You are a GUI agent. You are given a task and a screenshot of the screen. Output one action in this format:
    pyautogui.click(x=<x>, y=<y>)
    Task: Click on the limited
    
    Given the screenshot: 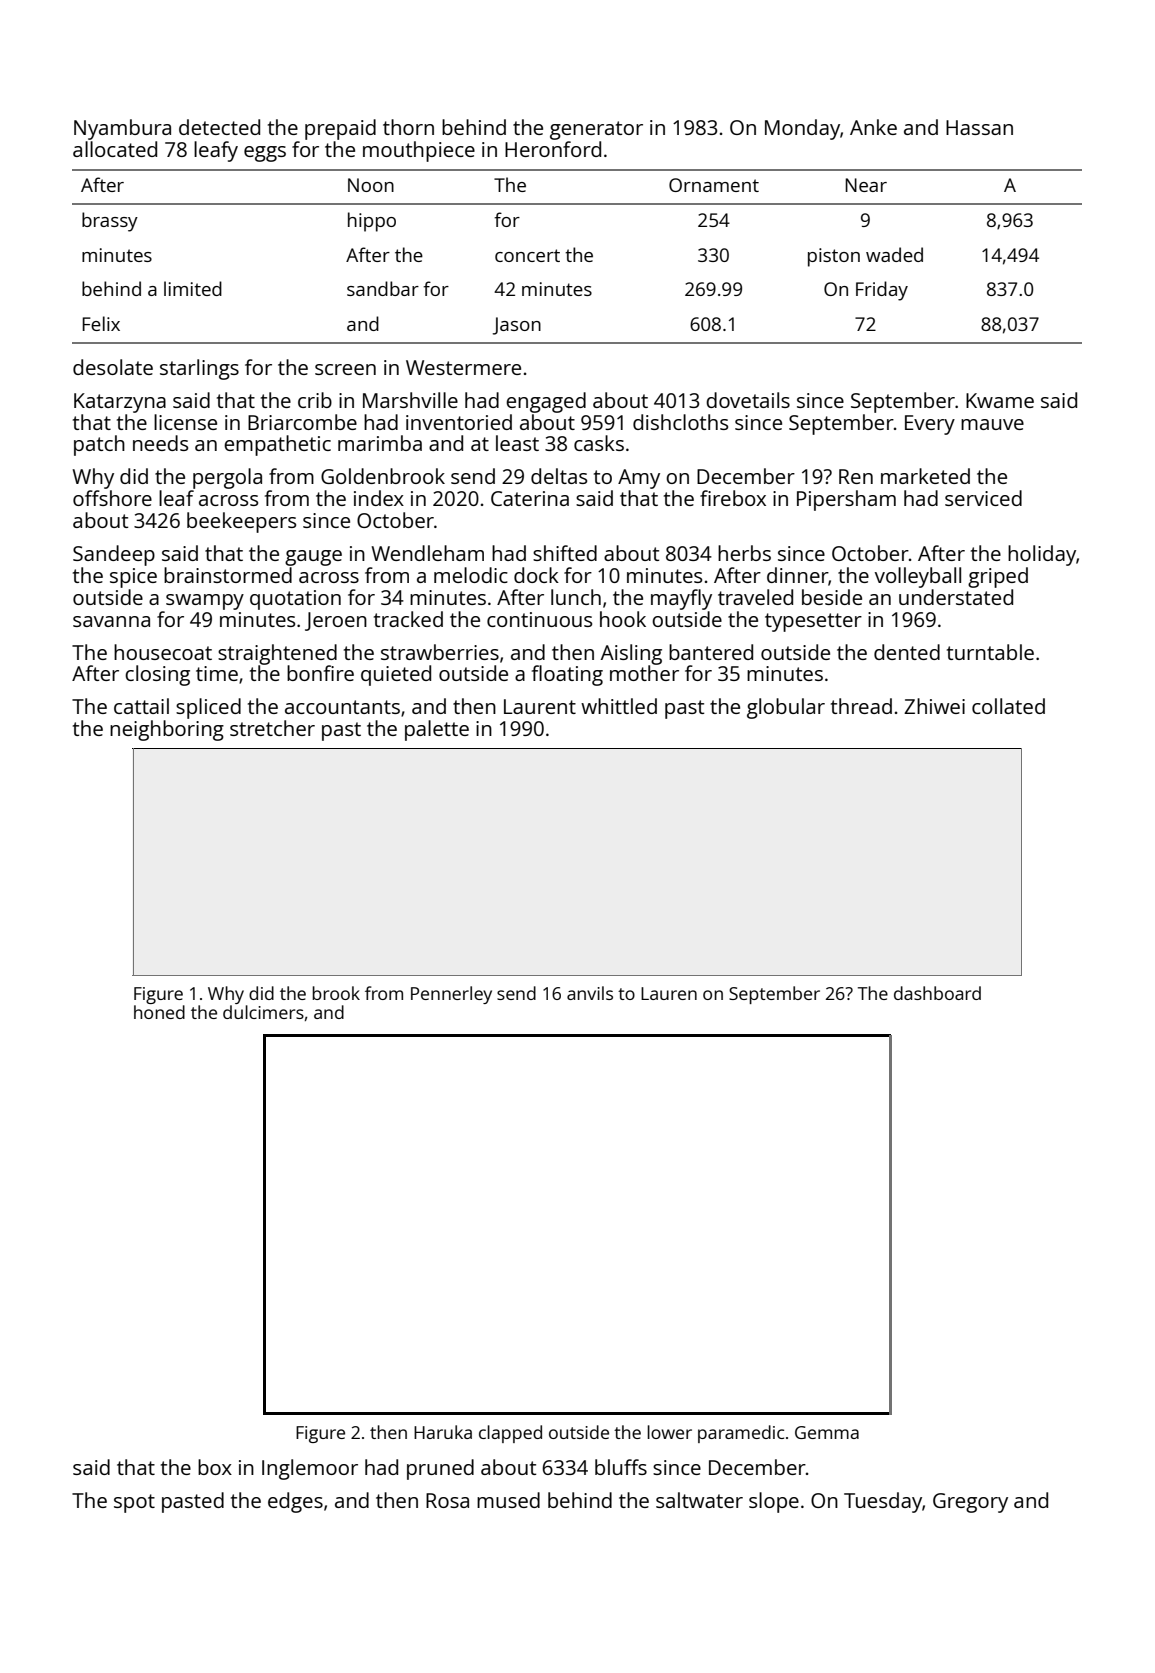 What is the action you would take?
    pyautogui.click(x=193, y=288)
